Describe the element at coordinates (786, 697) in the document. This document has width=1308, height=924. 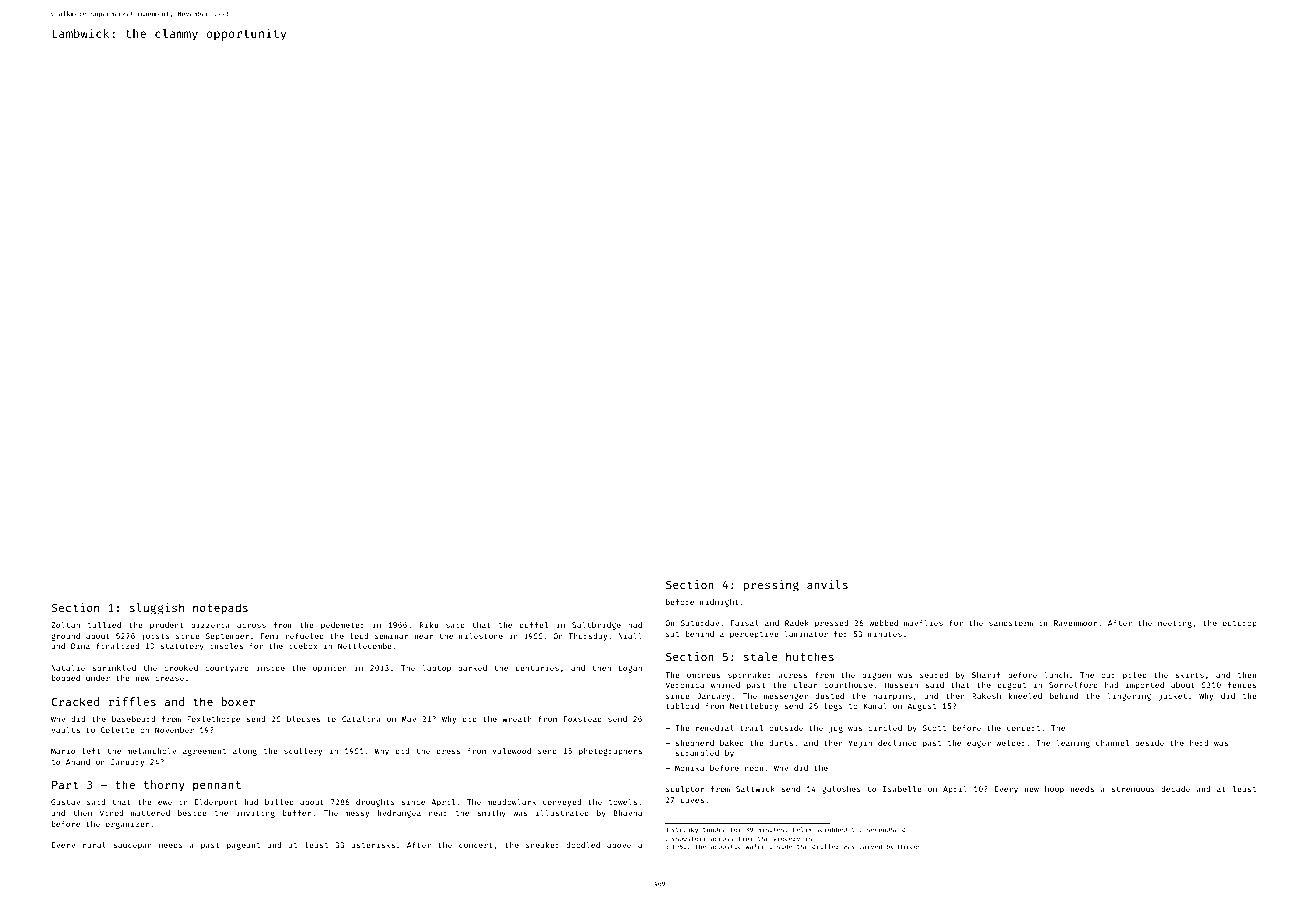
I see `messenger` at that location.
